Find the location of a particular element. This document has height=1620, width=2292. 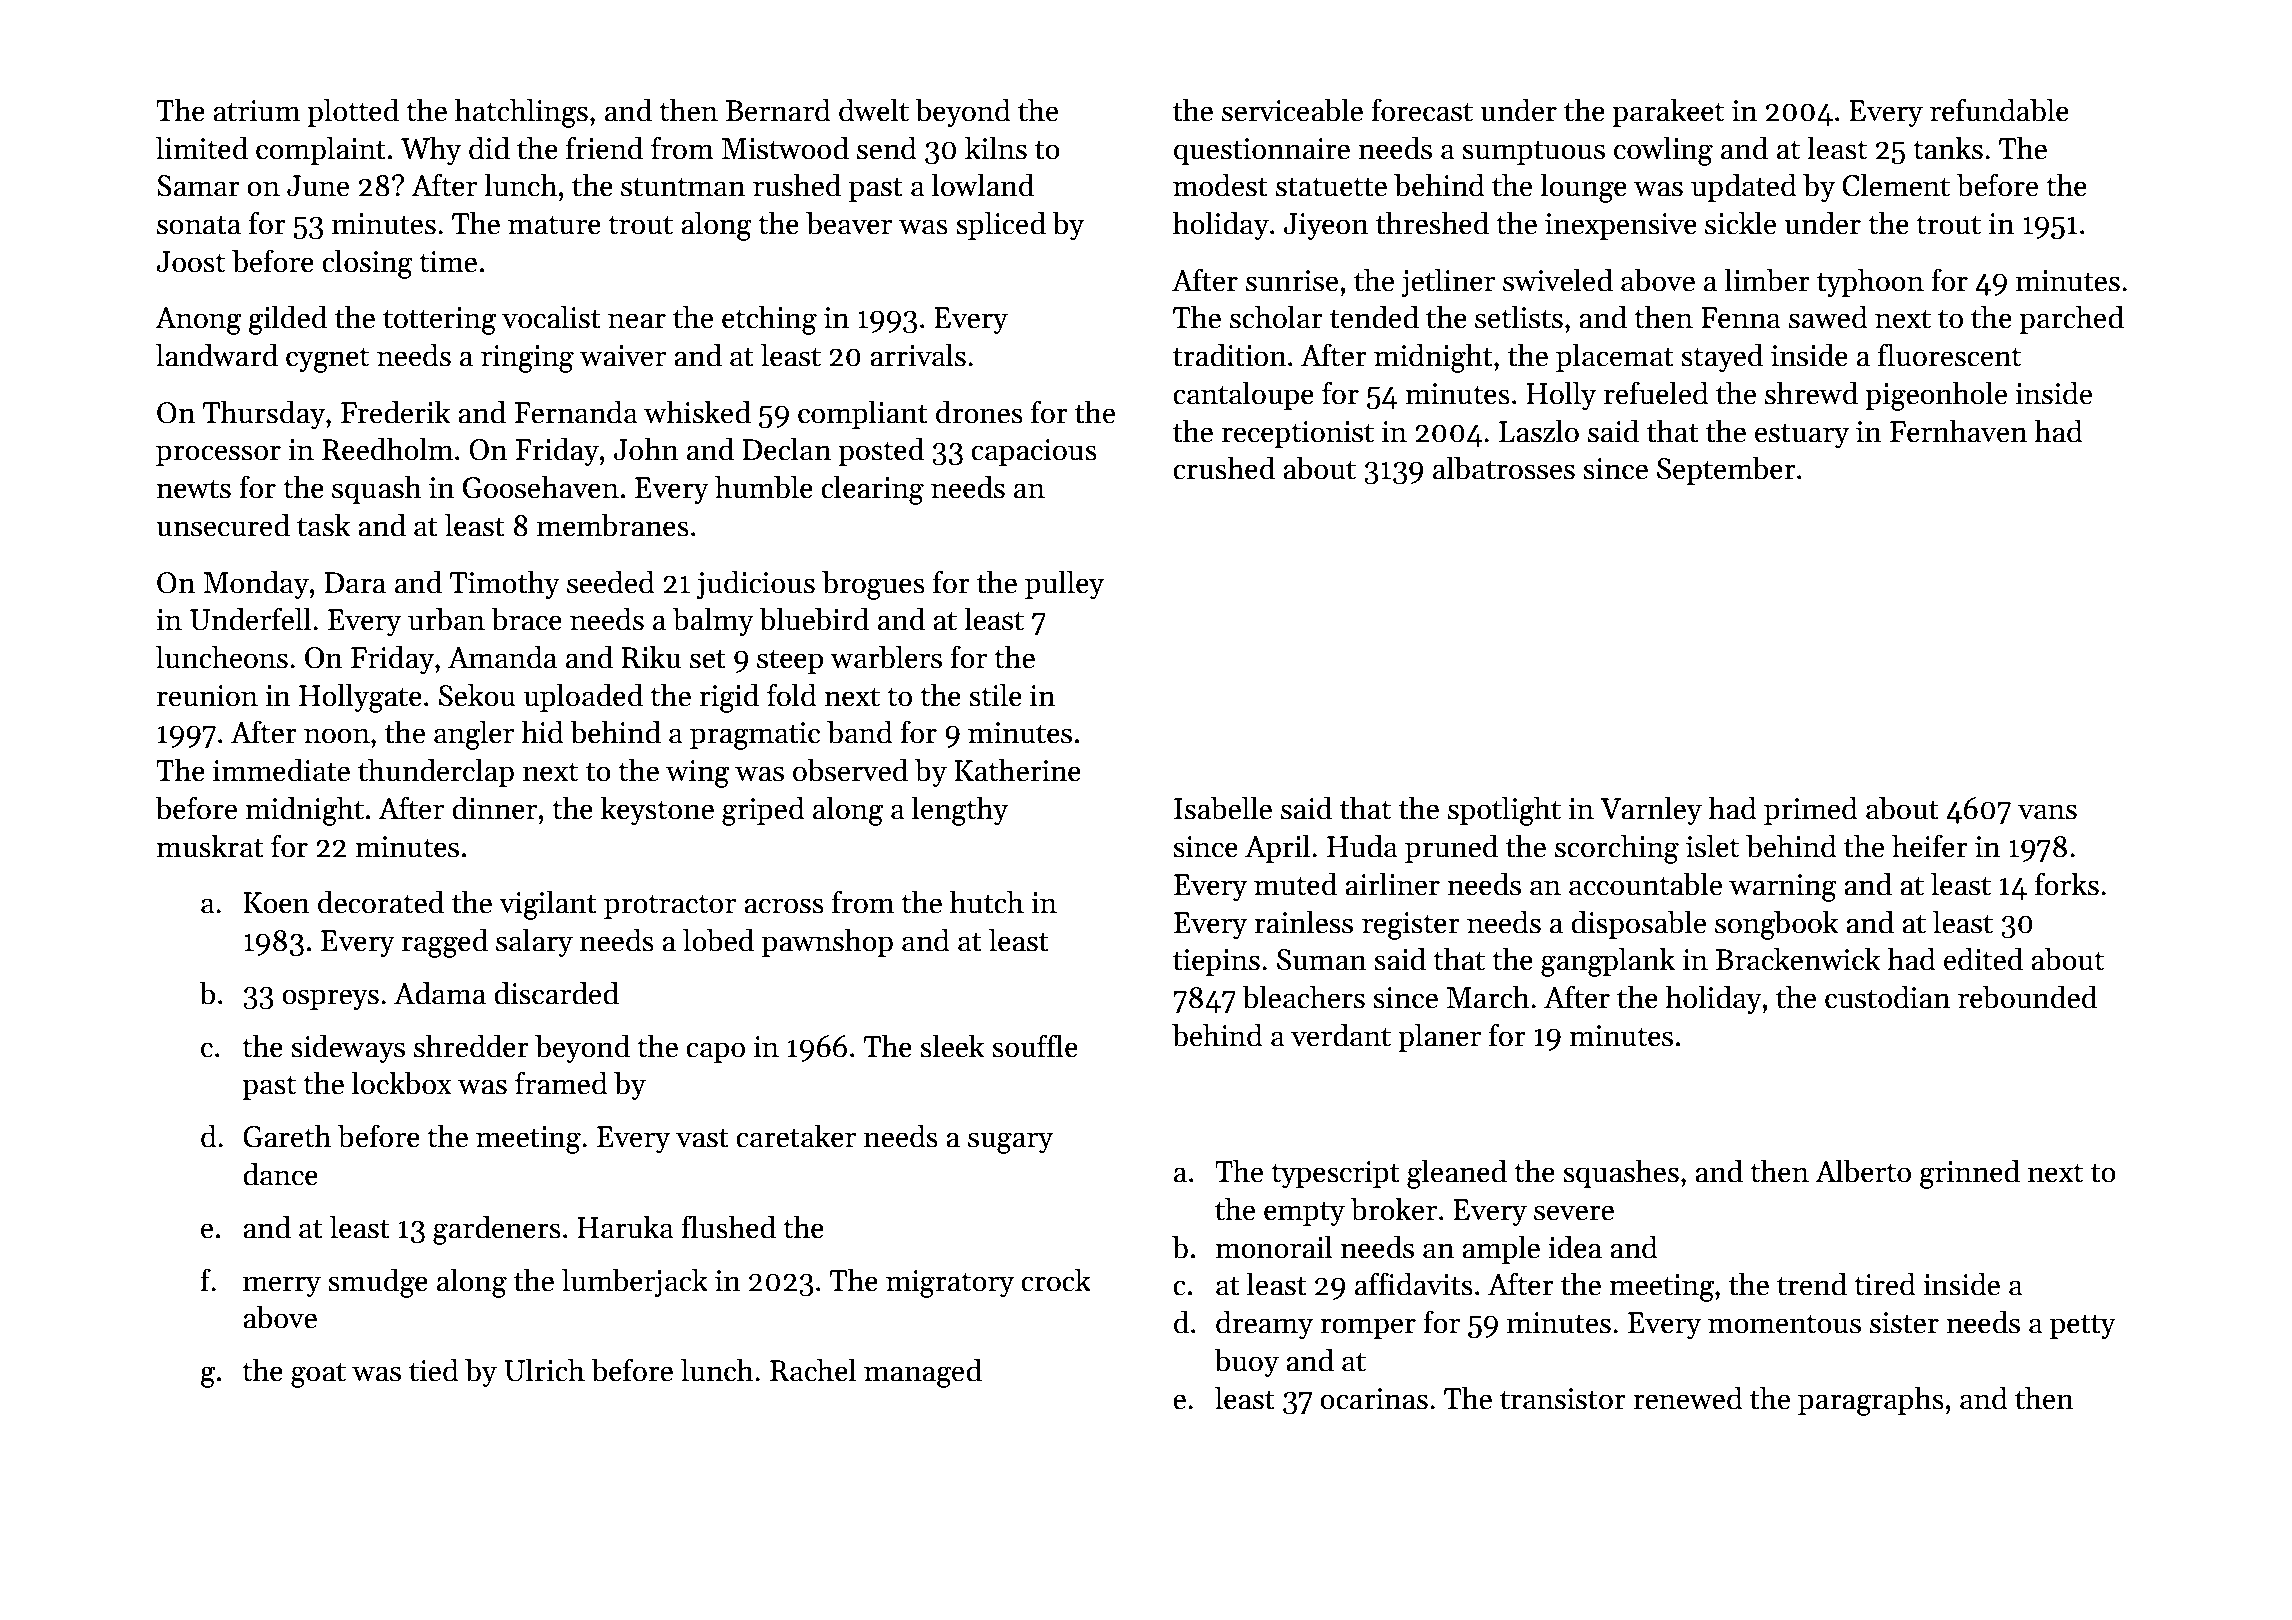

April is located at coordinates (1277, 848).
